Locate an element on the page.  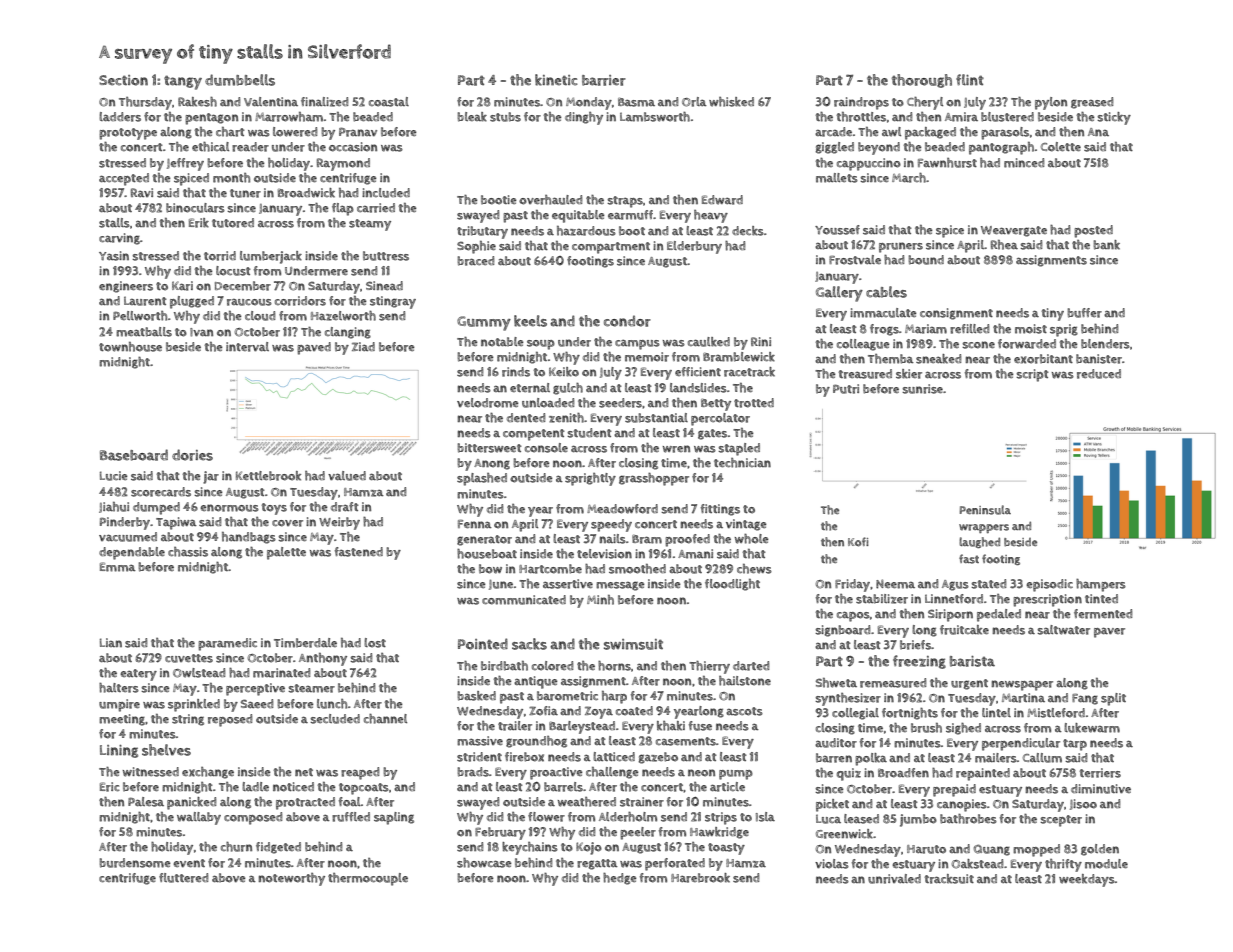
forwarded is located at coordinates (1027, 344).
